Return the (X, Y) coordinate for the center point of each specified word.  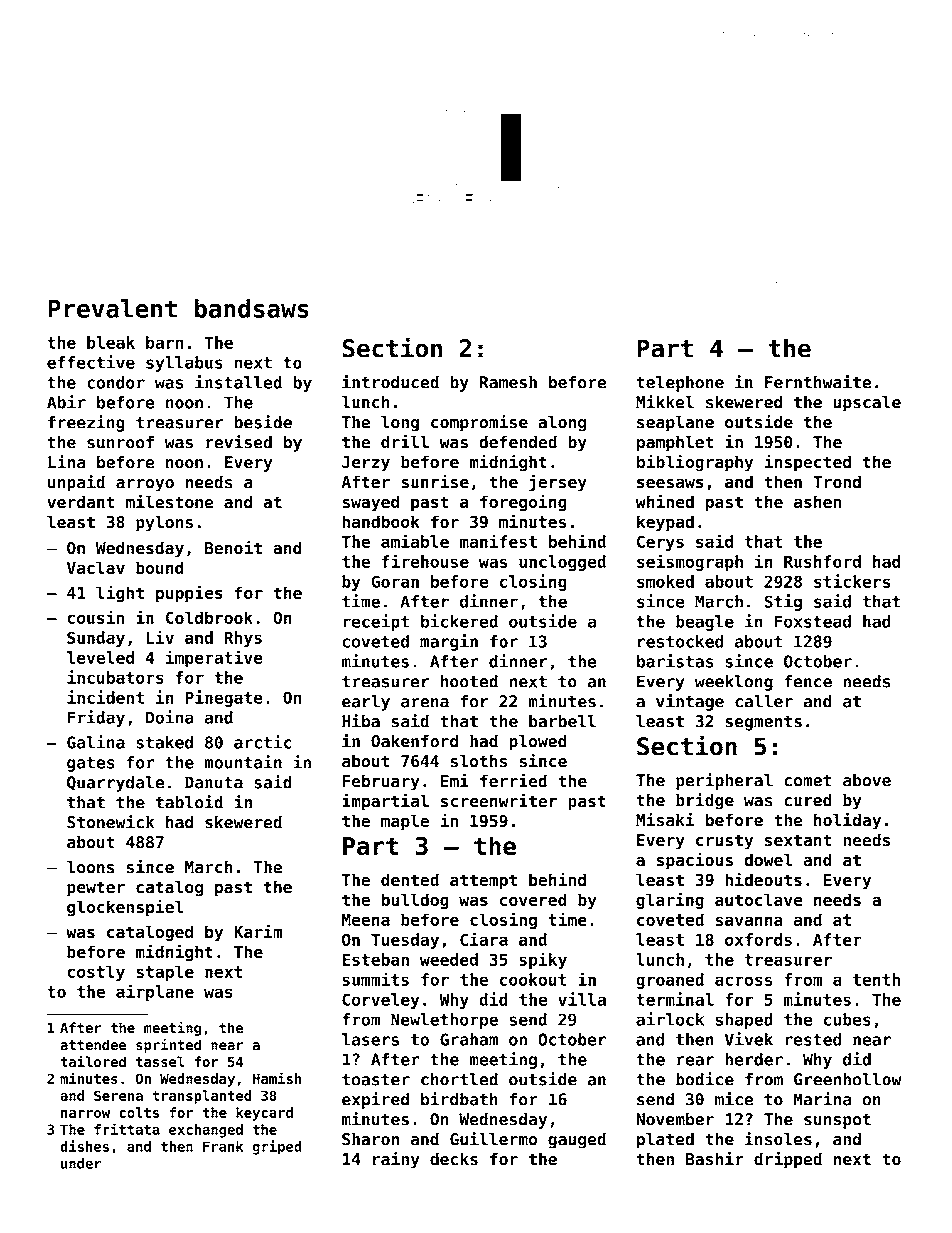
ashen (817, 501)
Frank (223, 1146)
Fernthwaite (818, 382)
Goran (395, 581)
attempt (483, 882)
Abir (66, 402)
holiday (847, 821)
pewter (96, 889)
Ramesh (508, 382)
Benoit (233, 547)
